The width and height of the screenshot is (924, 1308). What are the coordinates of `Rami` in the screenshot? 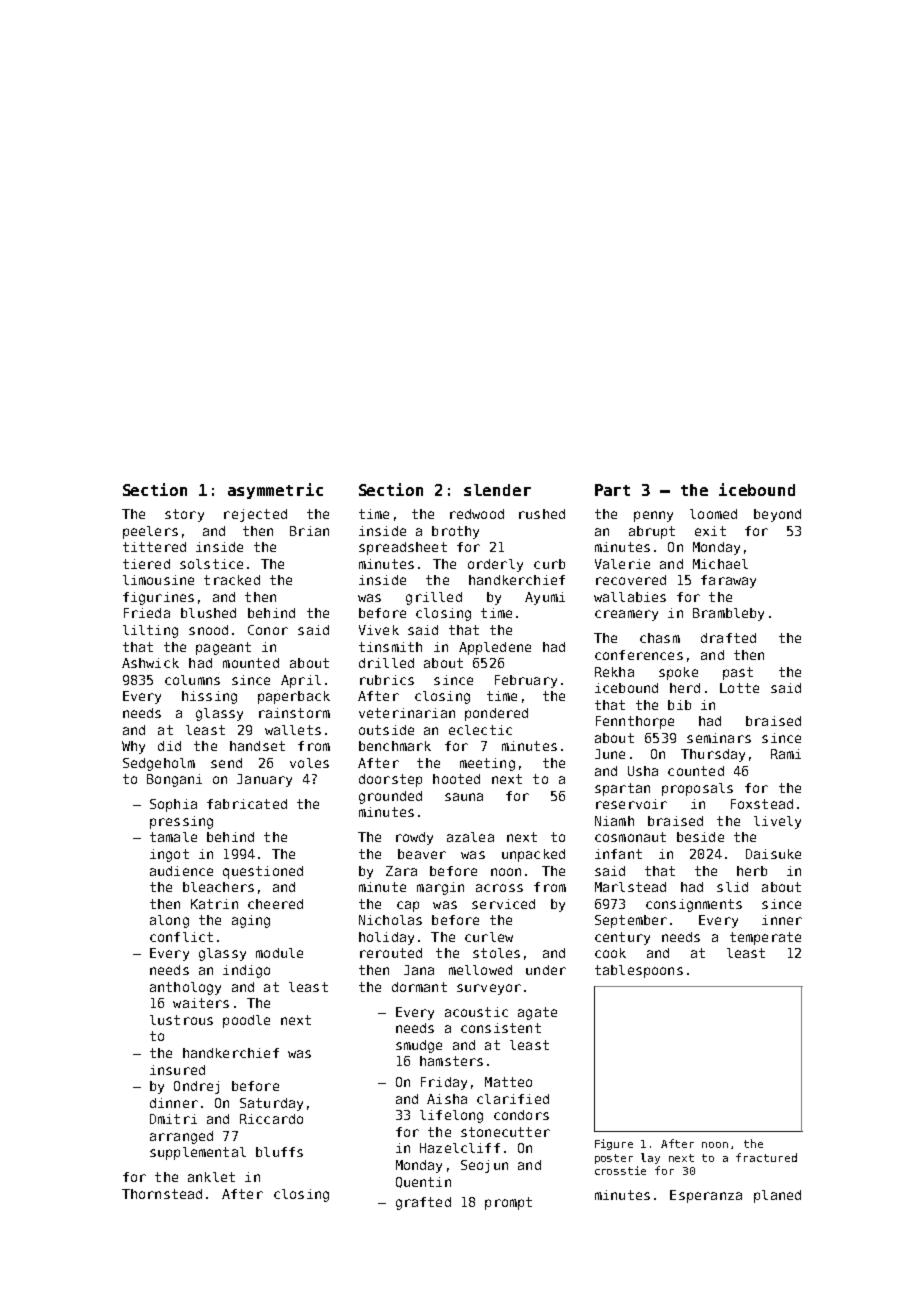 It's located at (786, 754).
